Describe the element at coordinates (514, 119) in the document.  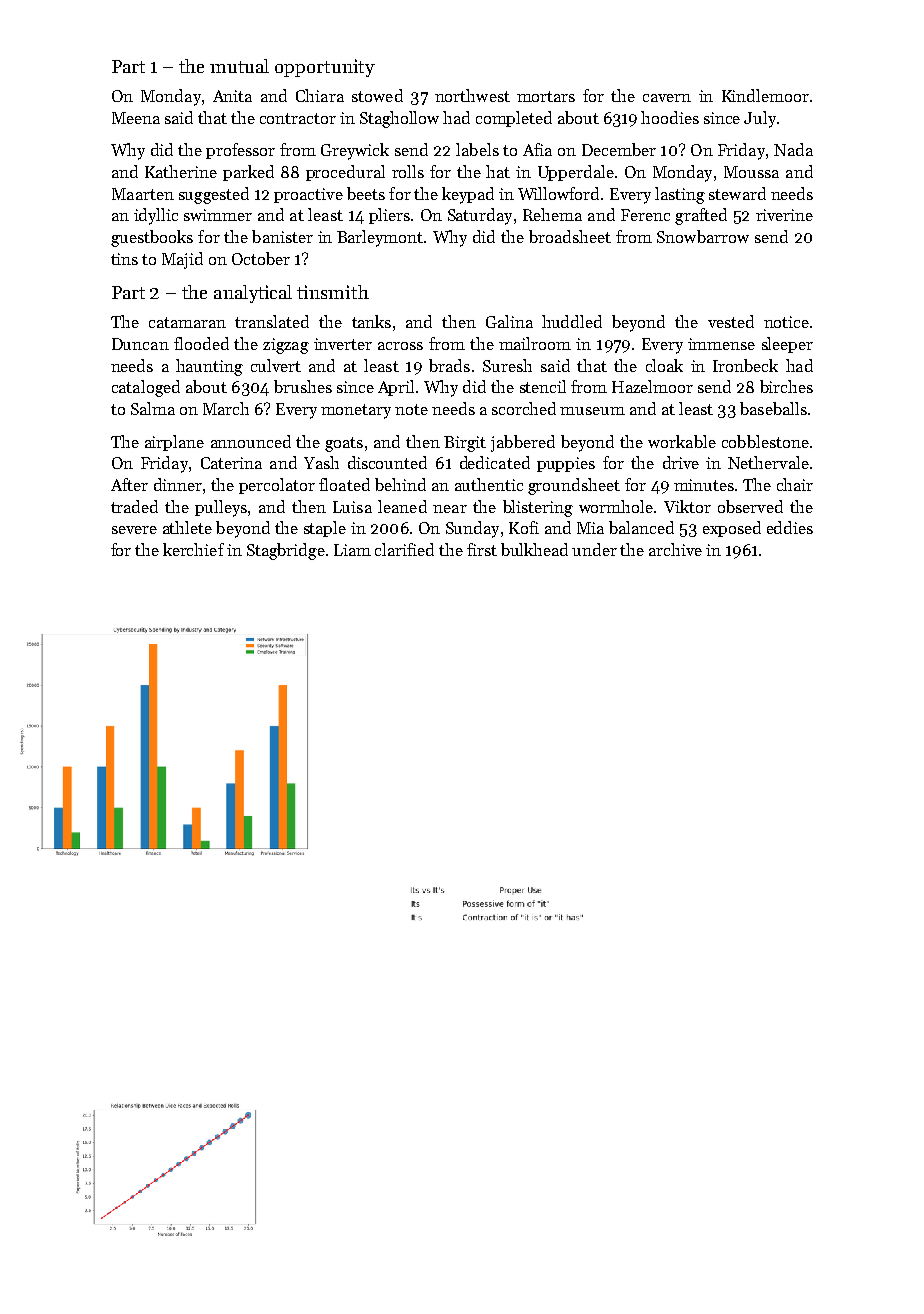
I see `completed` at that location.
